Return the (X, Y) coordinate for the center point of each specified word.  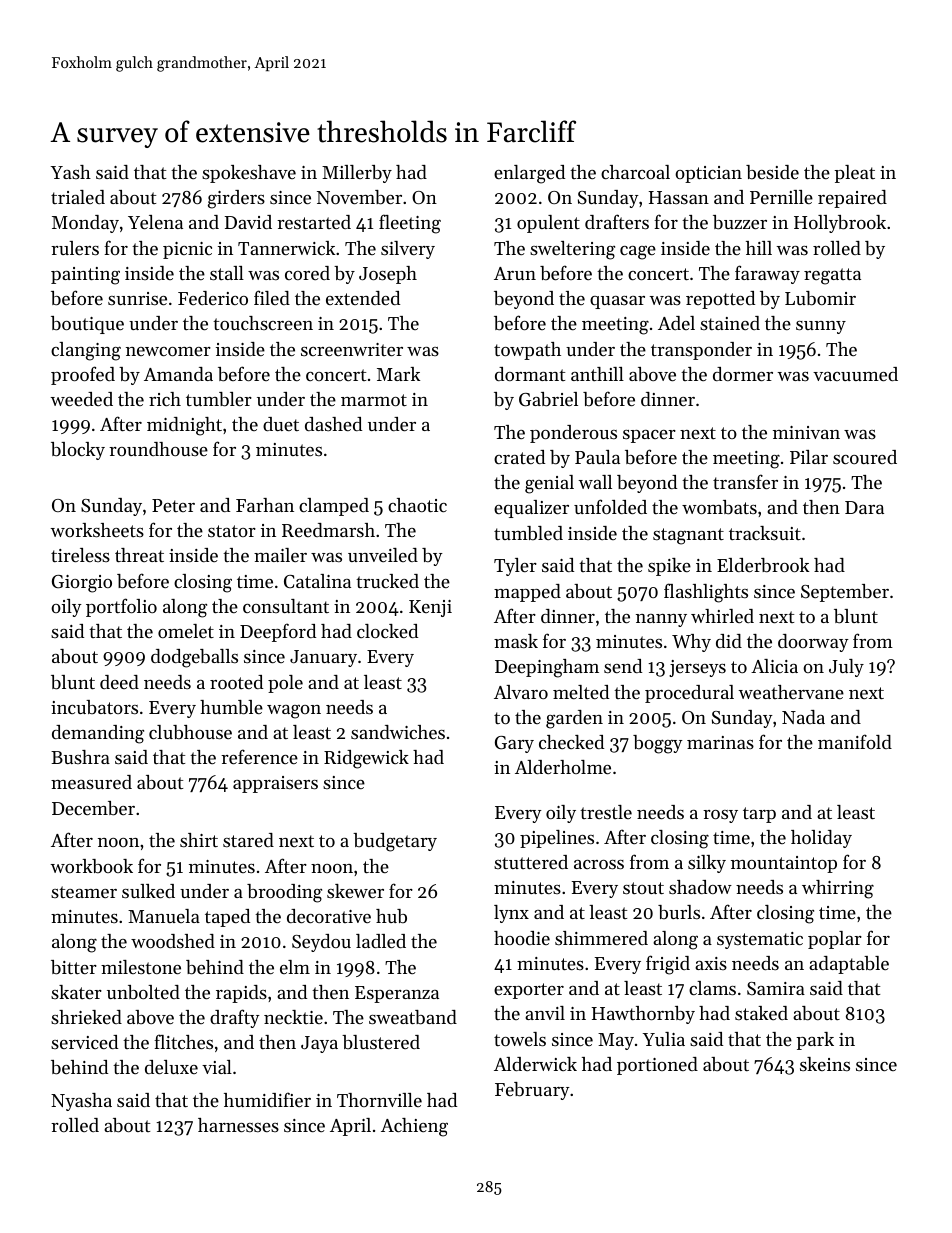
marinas (720, 742)
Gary (514, 744)
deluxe (171, 1067)
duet (281, 424)
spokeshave (249, 174)
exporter (529, 991)
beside (772, 172)
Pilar (809, 457)
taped (227, 918)
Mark (398, 374)
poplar (835, 940)
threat (139, 555)
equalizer (531, 509)
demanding (98, 734)
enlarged (529, 174)
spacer (649, 436)
